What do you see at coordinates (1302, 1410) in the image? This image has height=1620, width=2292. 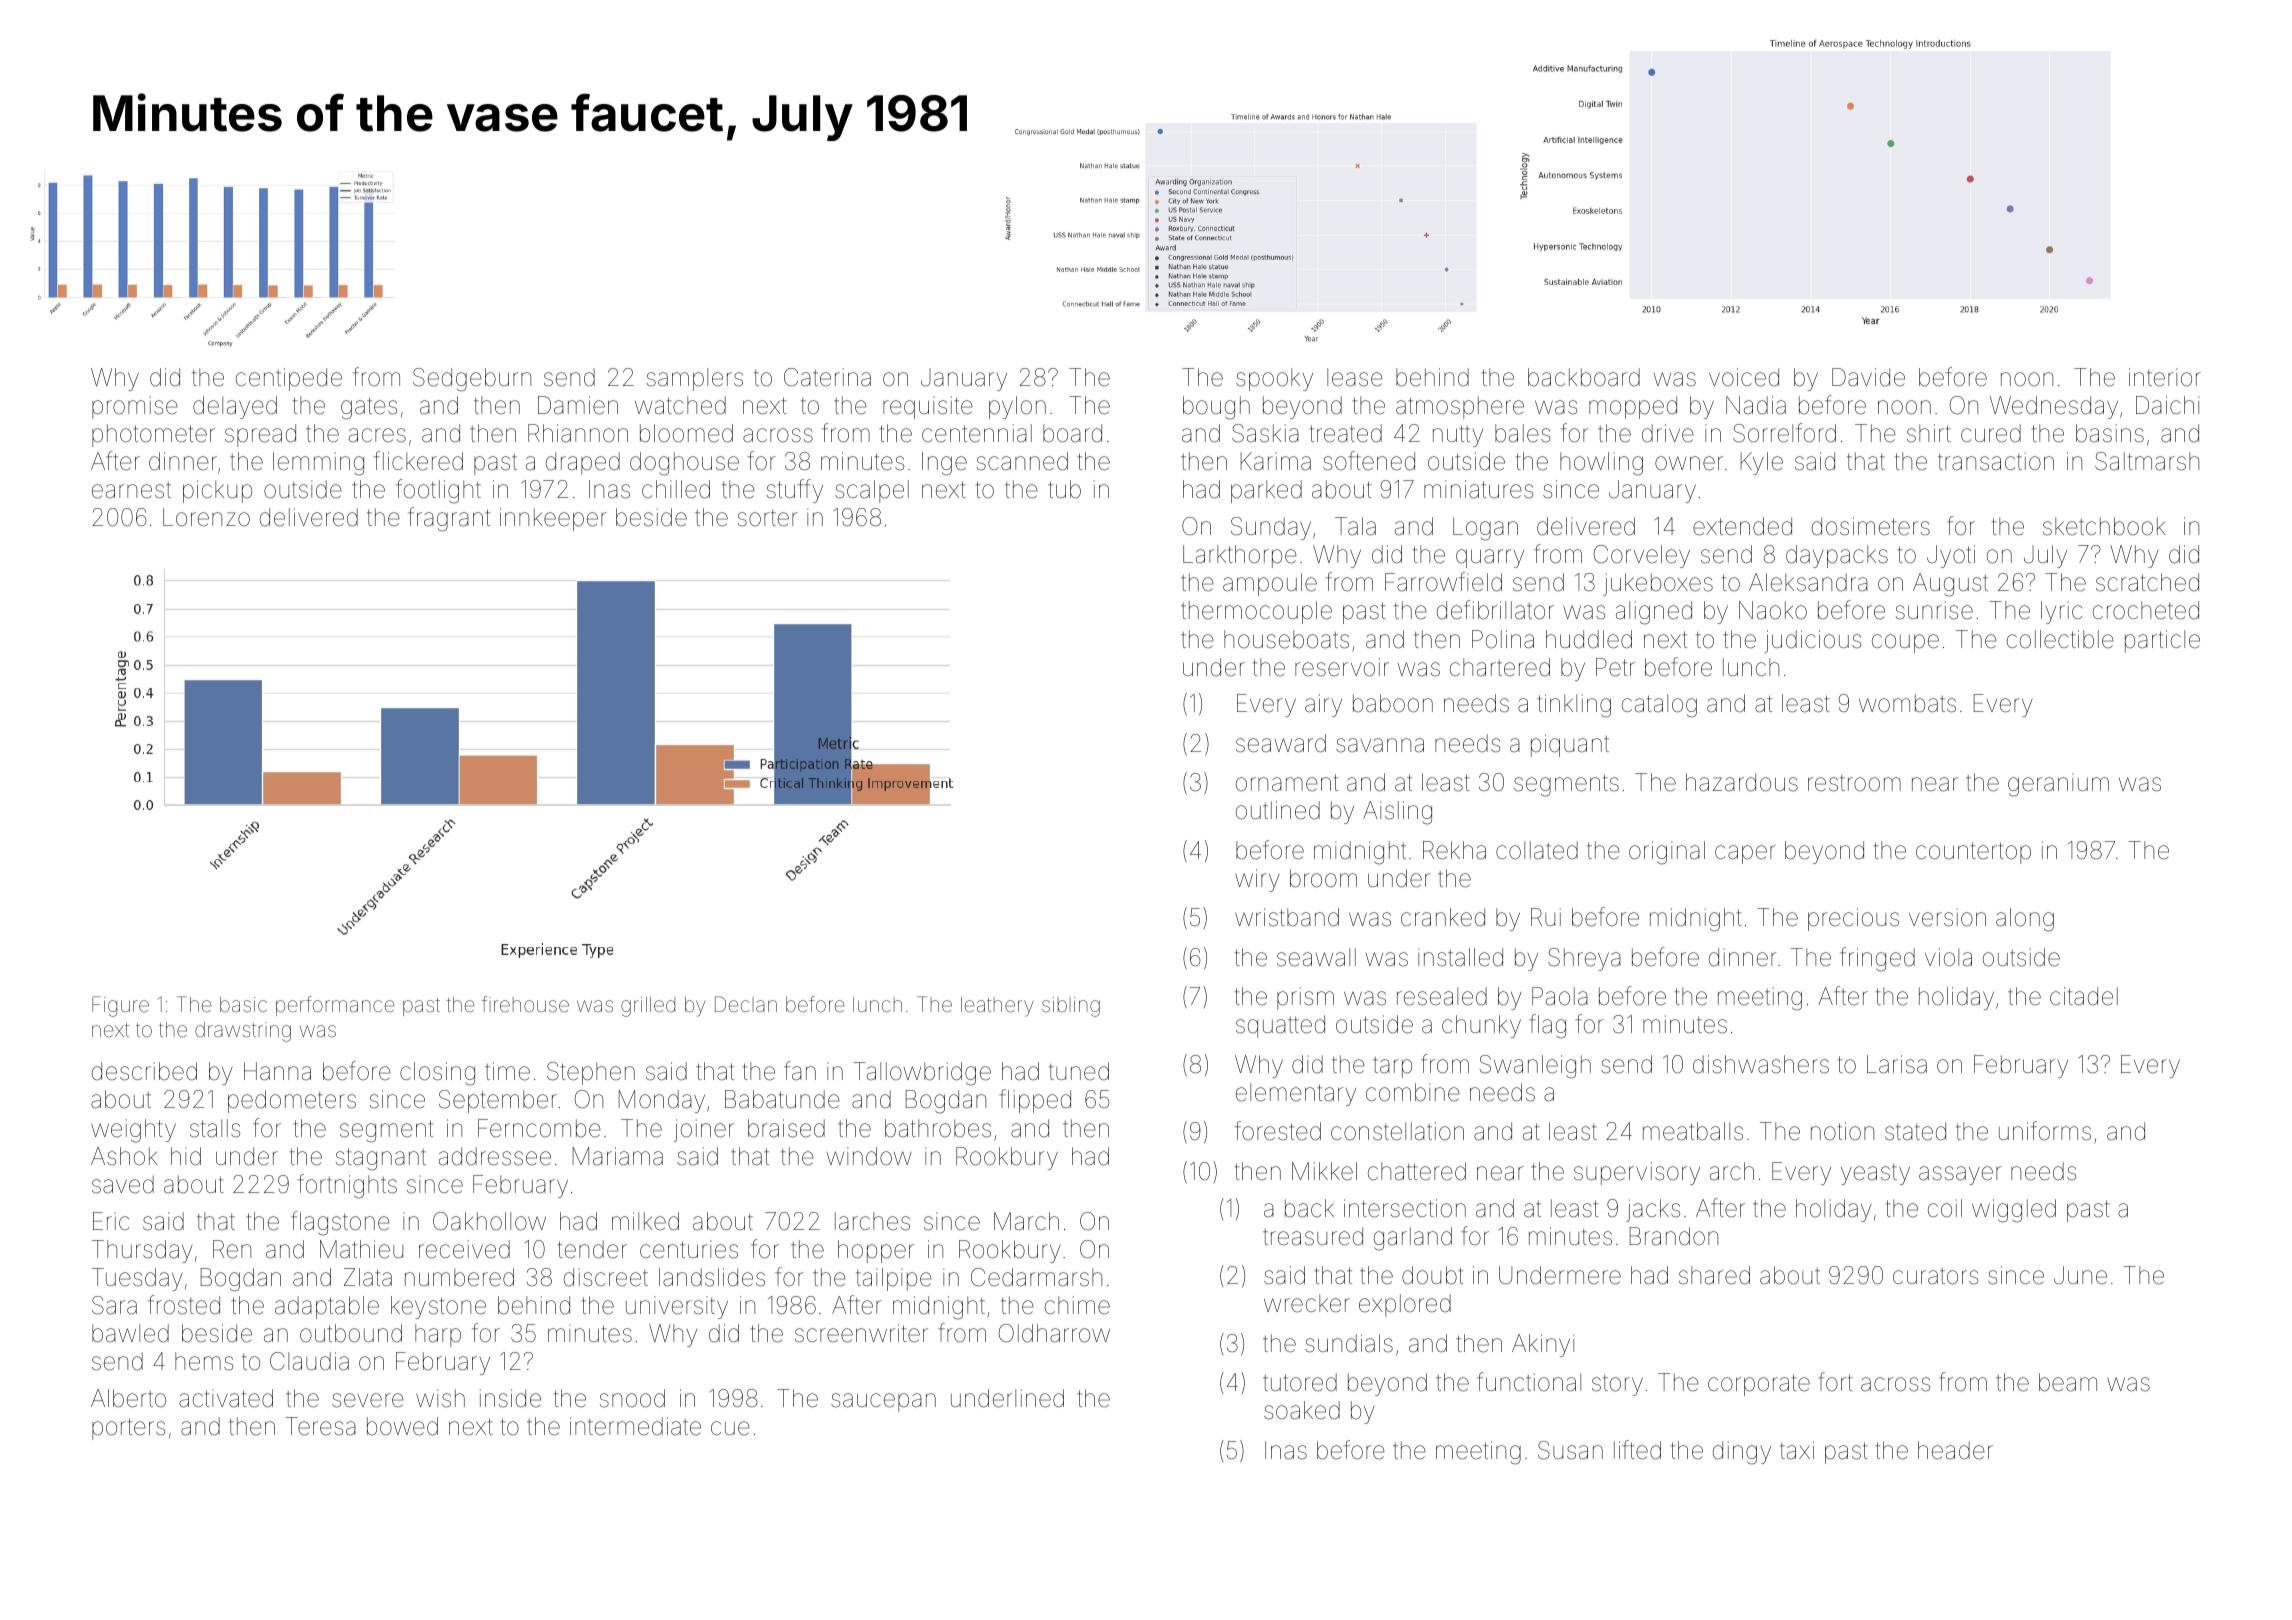 I see `soaked` at bounding box center [1302, 1410].
